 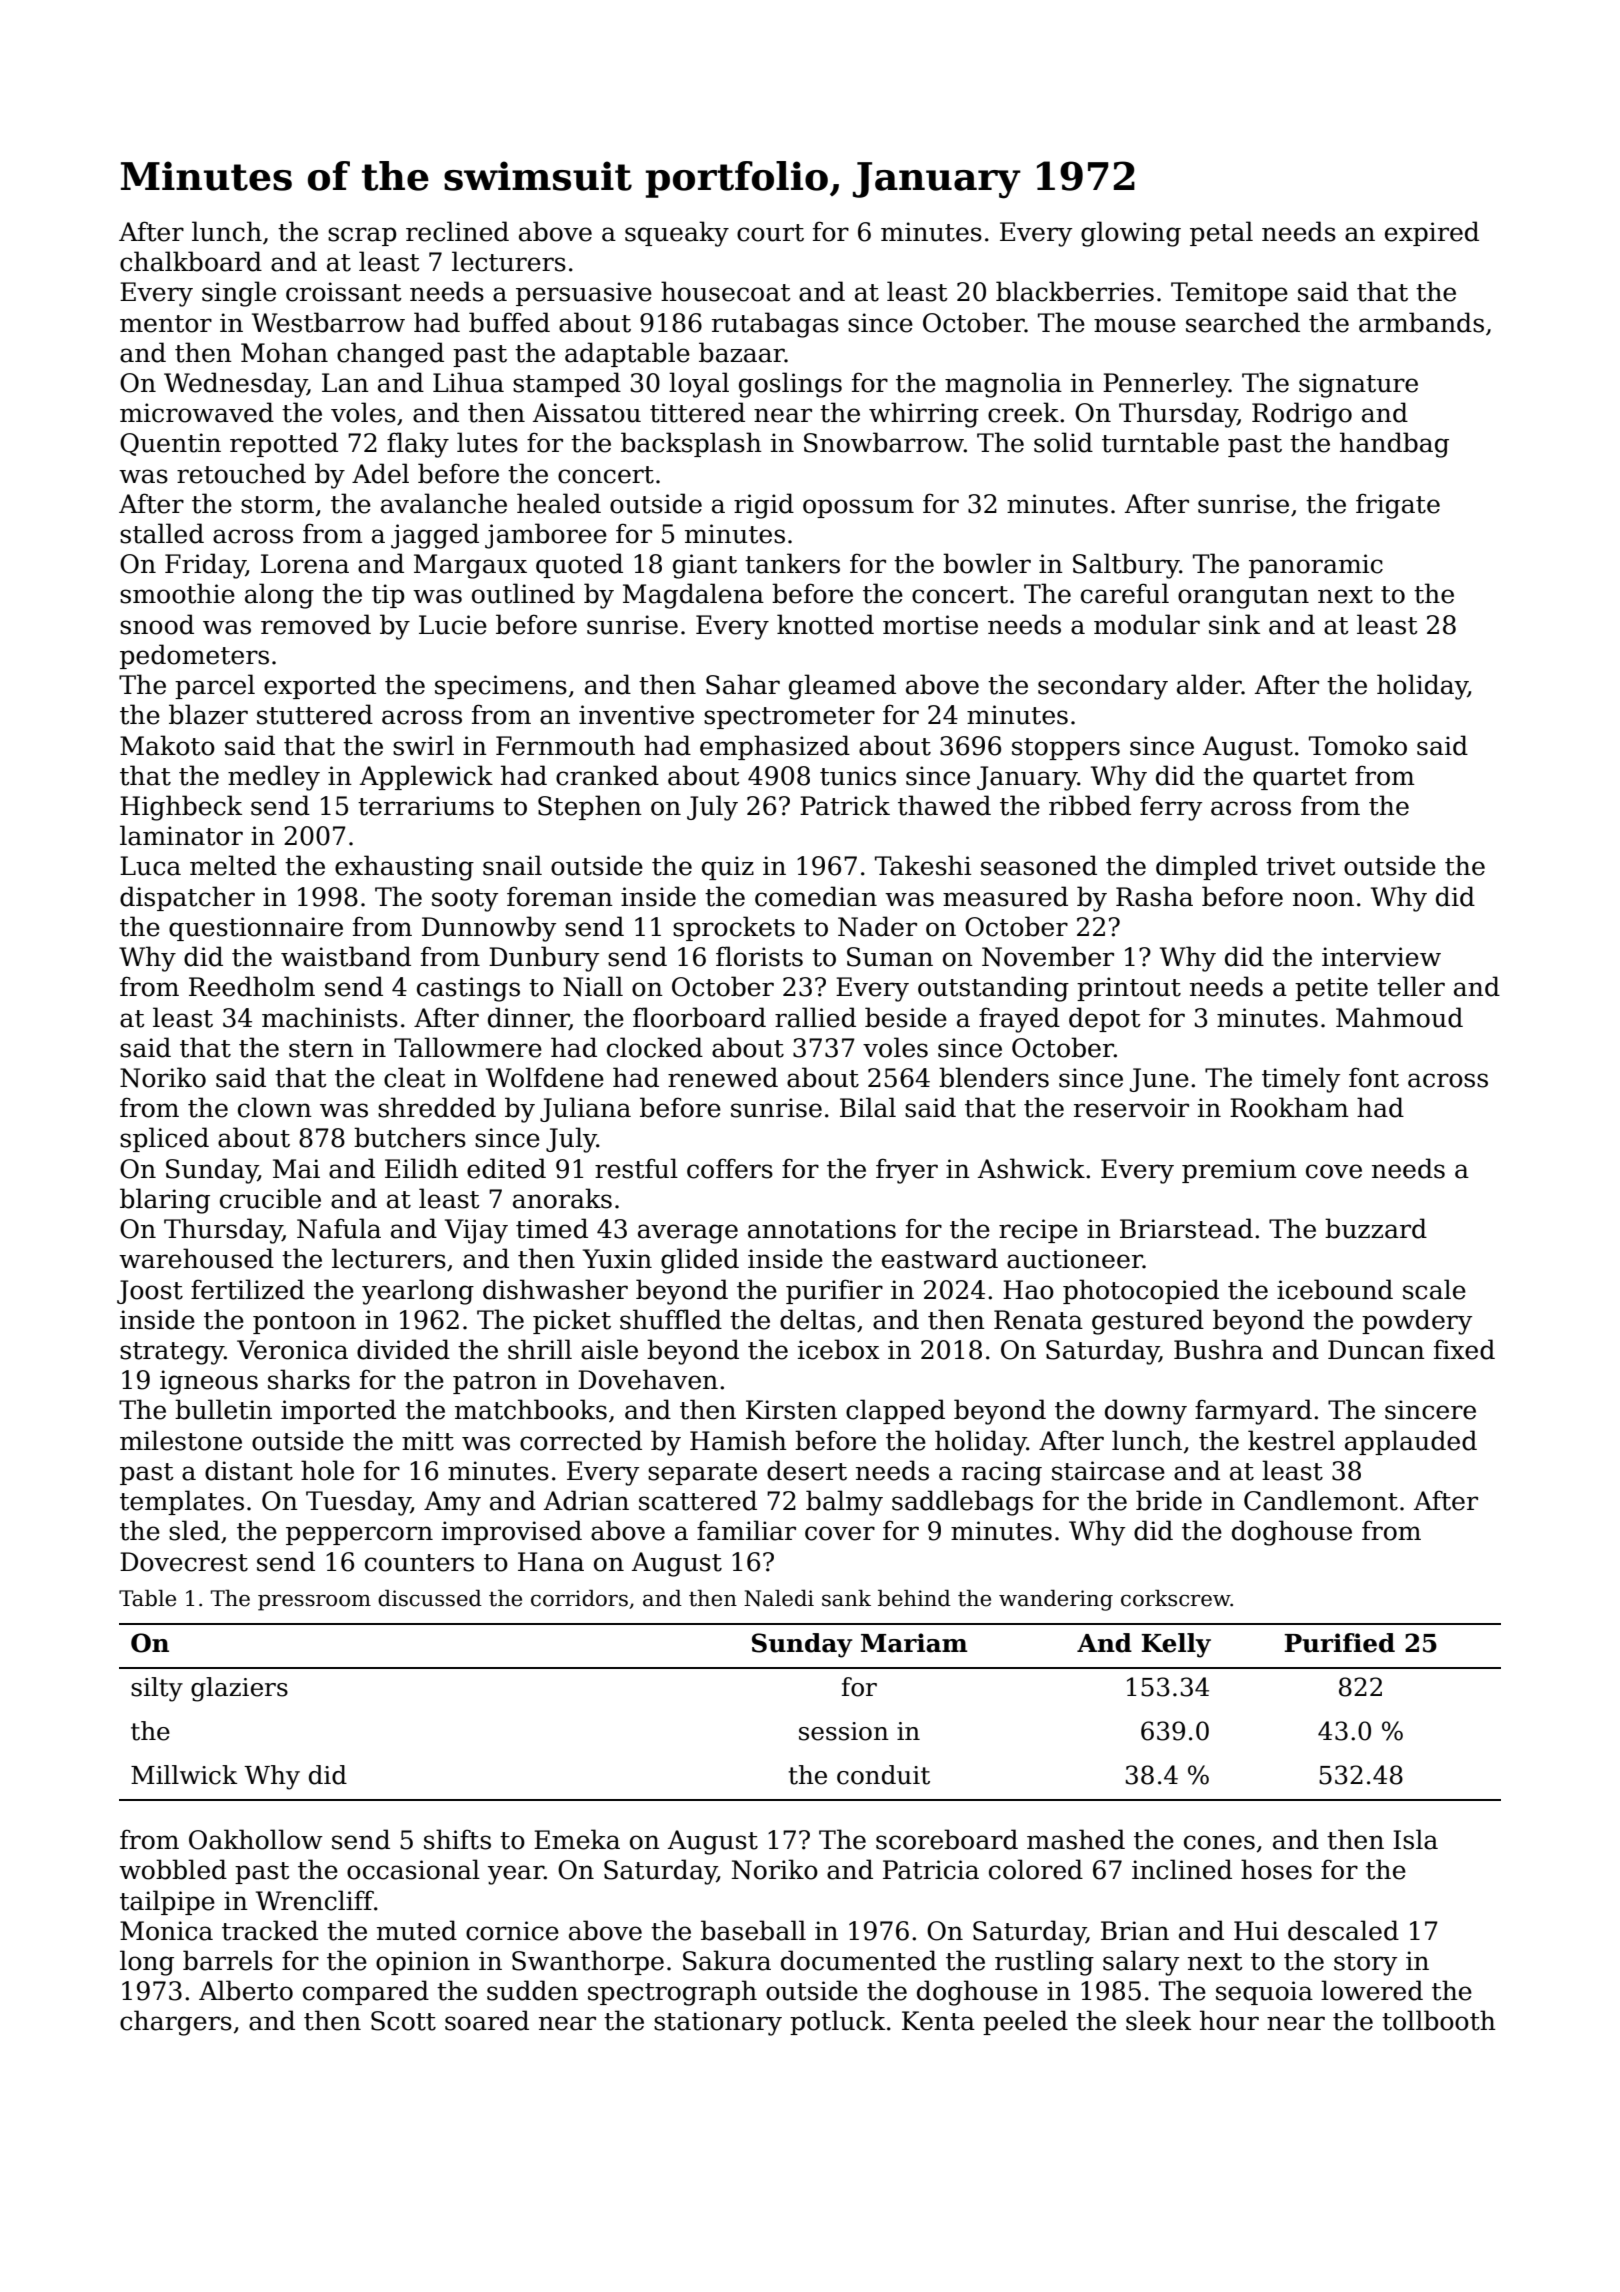 I want to click on Saltbury, so click(x=1126, y=566).
